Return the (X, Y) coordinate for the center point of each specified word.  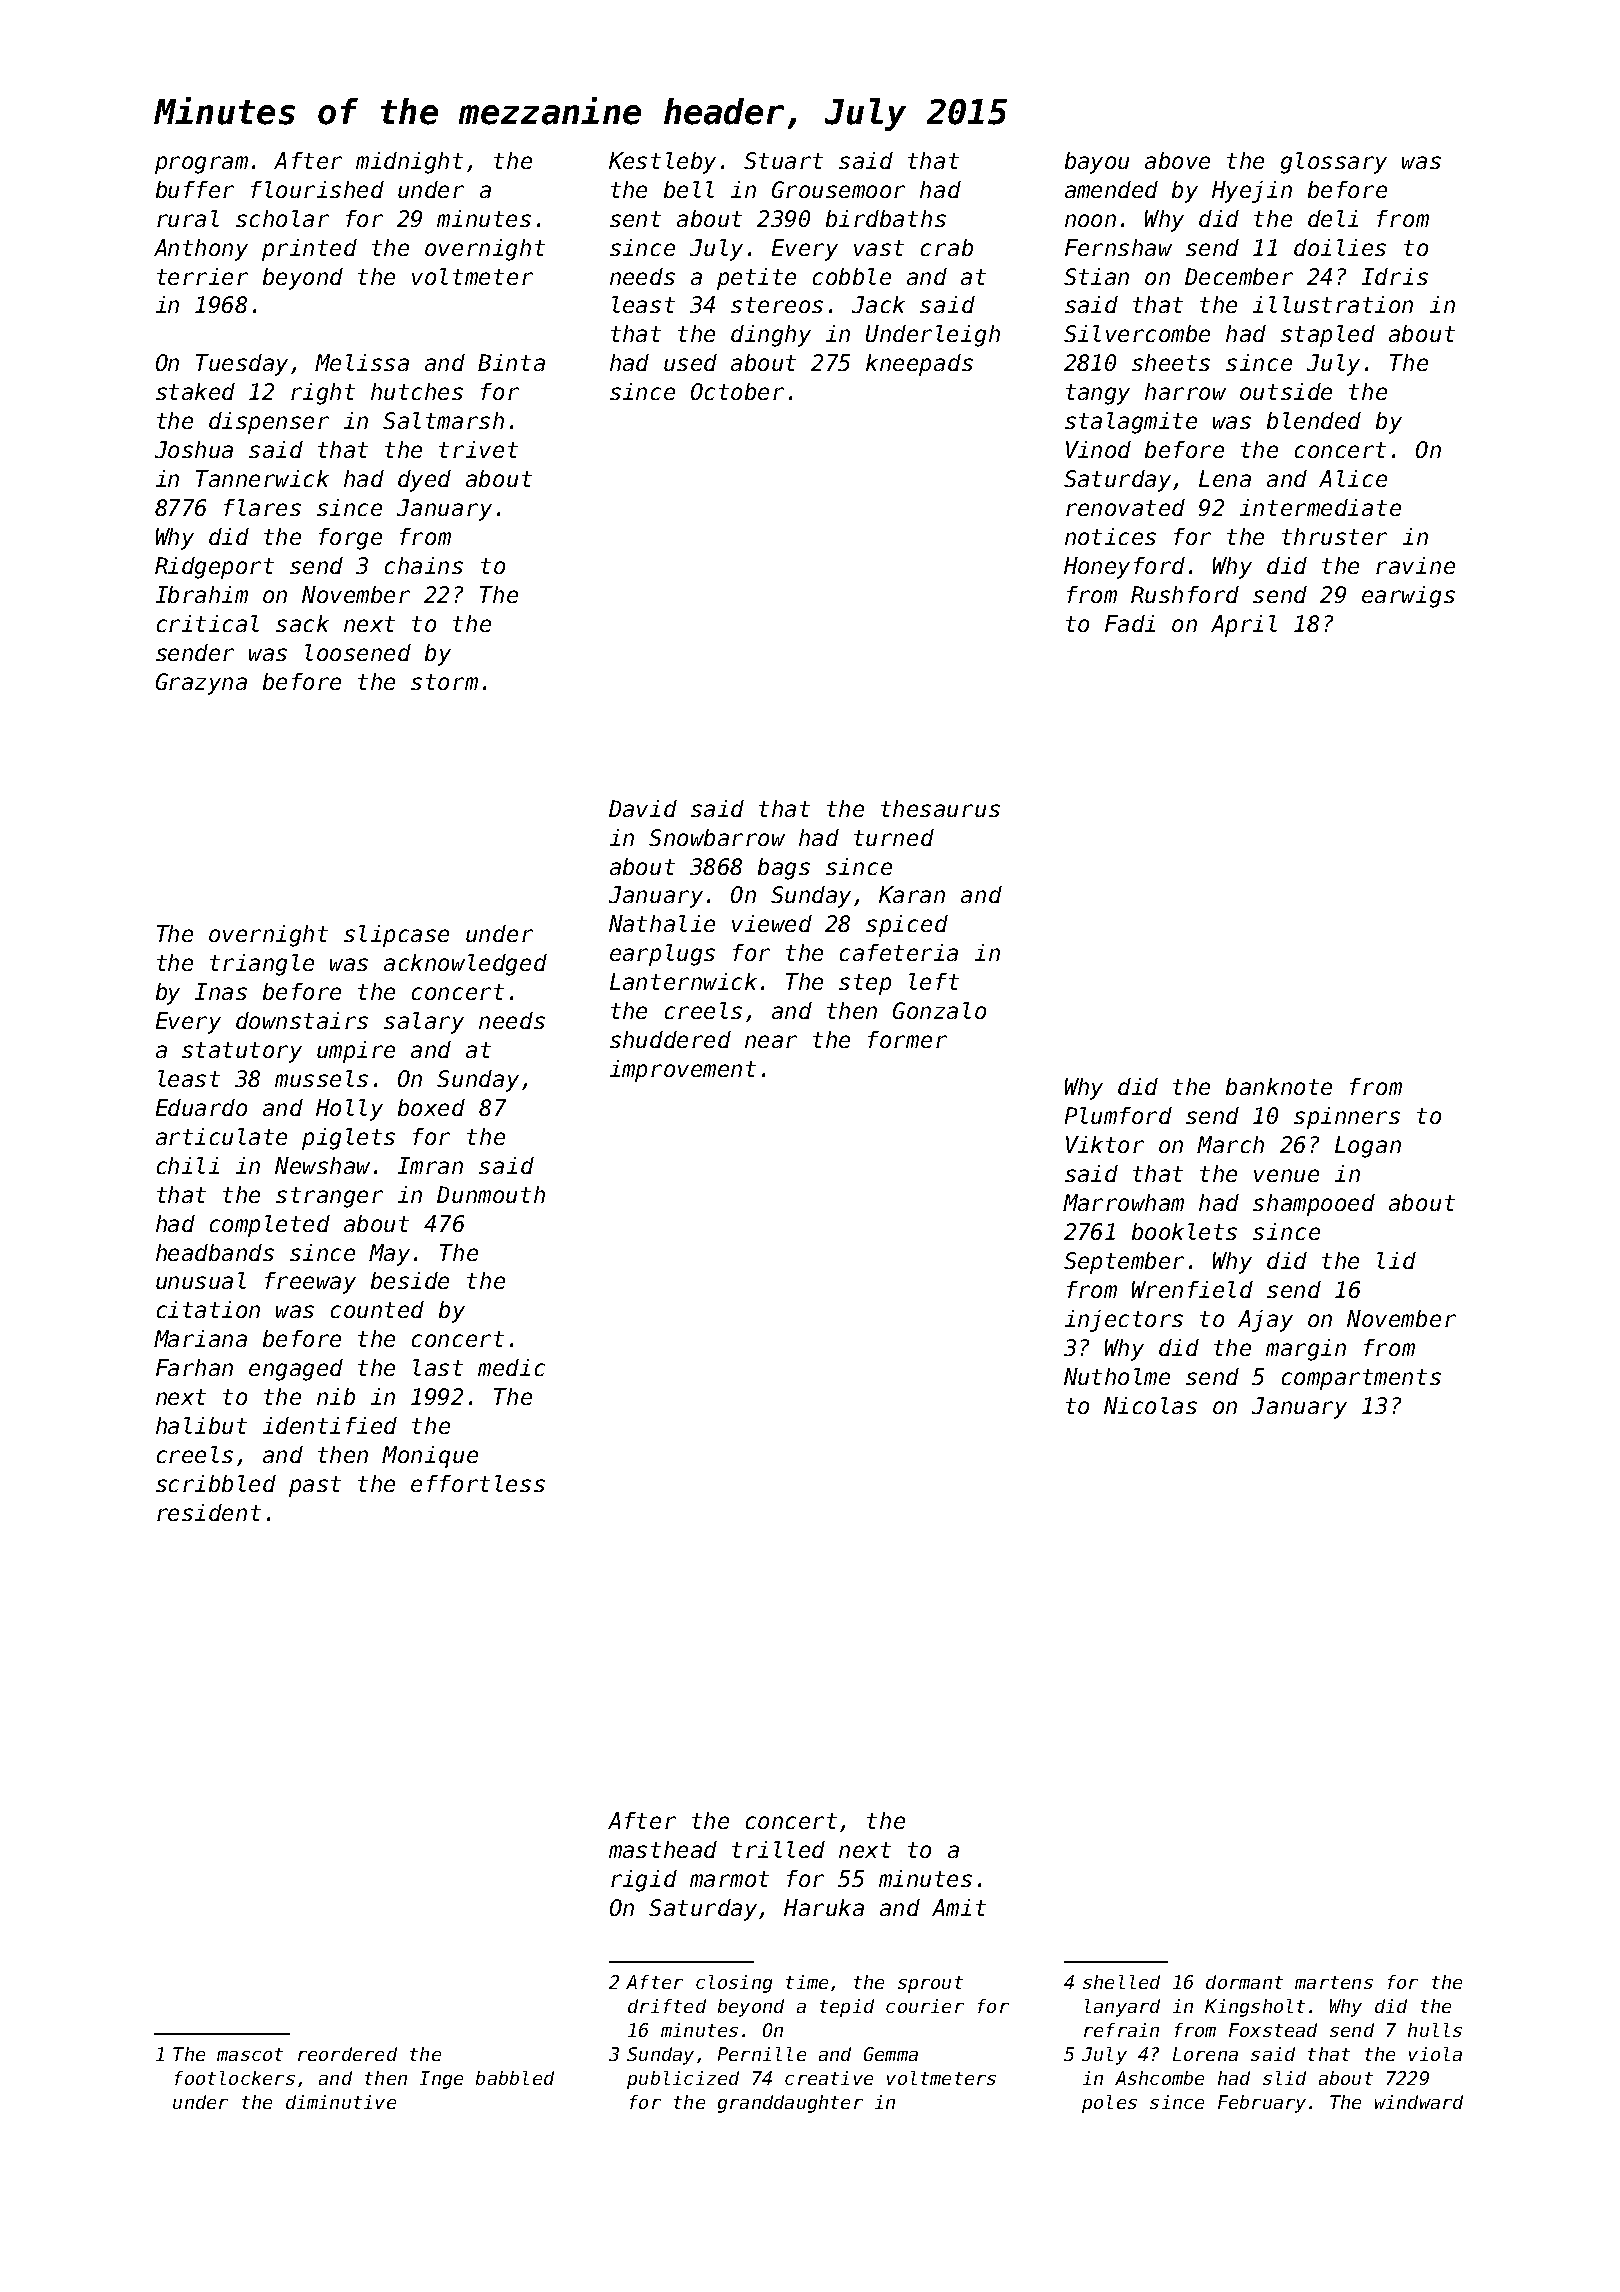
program (201, 165)
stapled (1328, 336)
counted (377, 1309)
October (737, 391)
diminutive (341, 2102)
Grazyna (201, 684)
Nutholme (1117, 1376)
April (1244, 626)
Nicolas (1150, 1405)
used (690, 362)
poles (1109, 2104)
